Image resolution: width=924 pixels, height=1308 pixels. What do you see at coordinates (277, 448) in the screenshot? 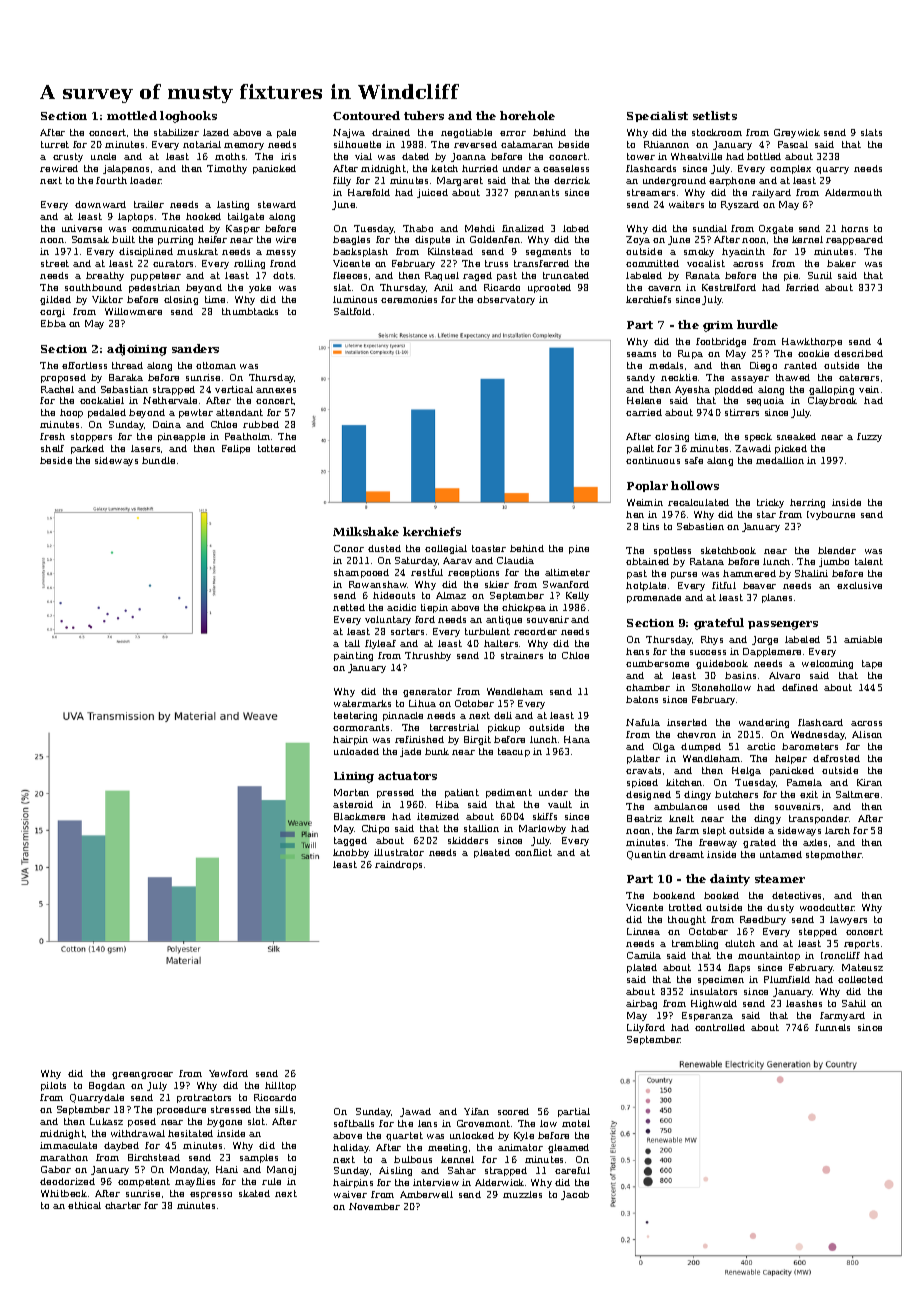
I see `tottered` at bounding box center [277, 448].
